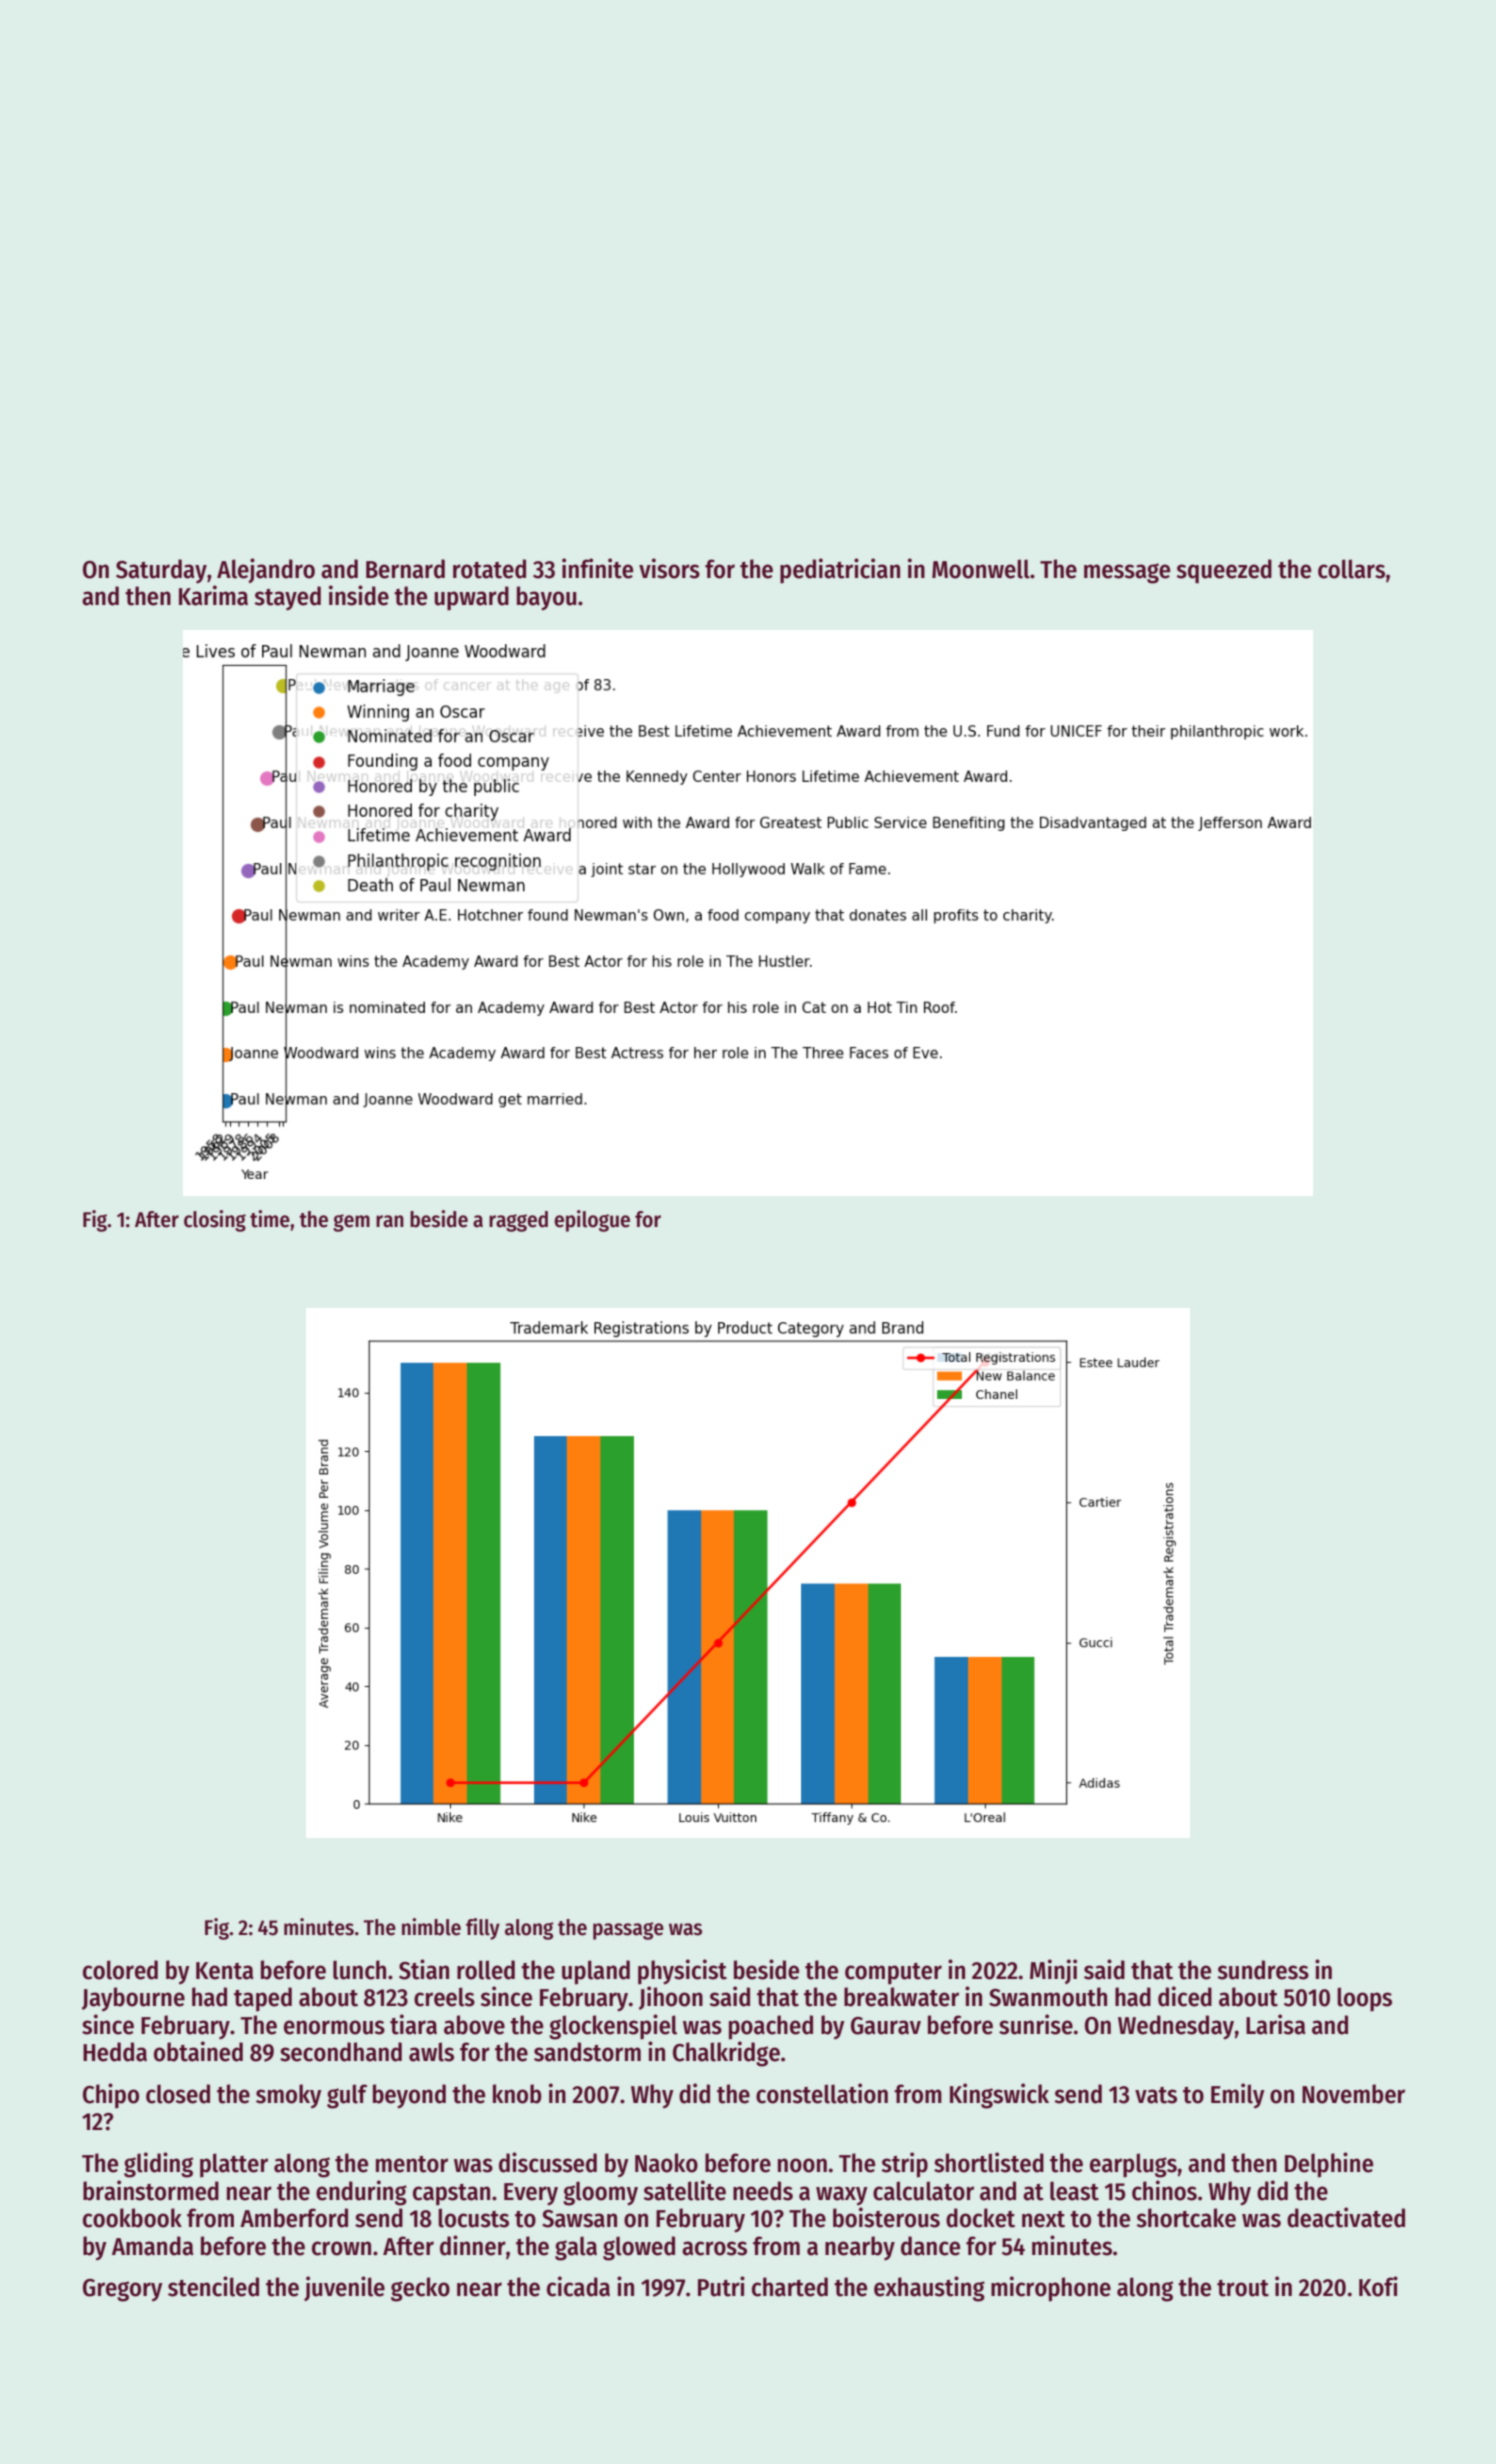 This screenshot has height=2464, width=1496. Describe the element at coordinates (597, 568) in the screenshot. I see `infinite` at that location.
